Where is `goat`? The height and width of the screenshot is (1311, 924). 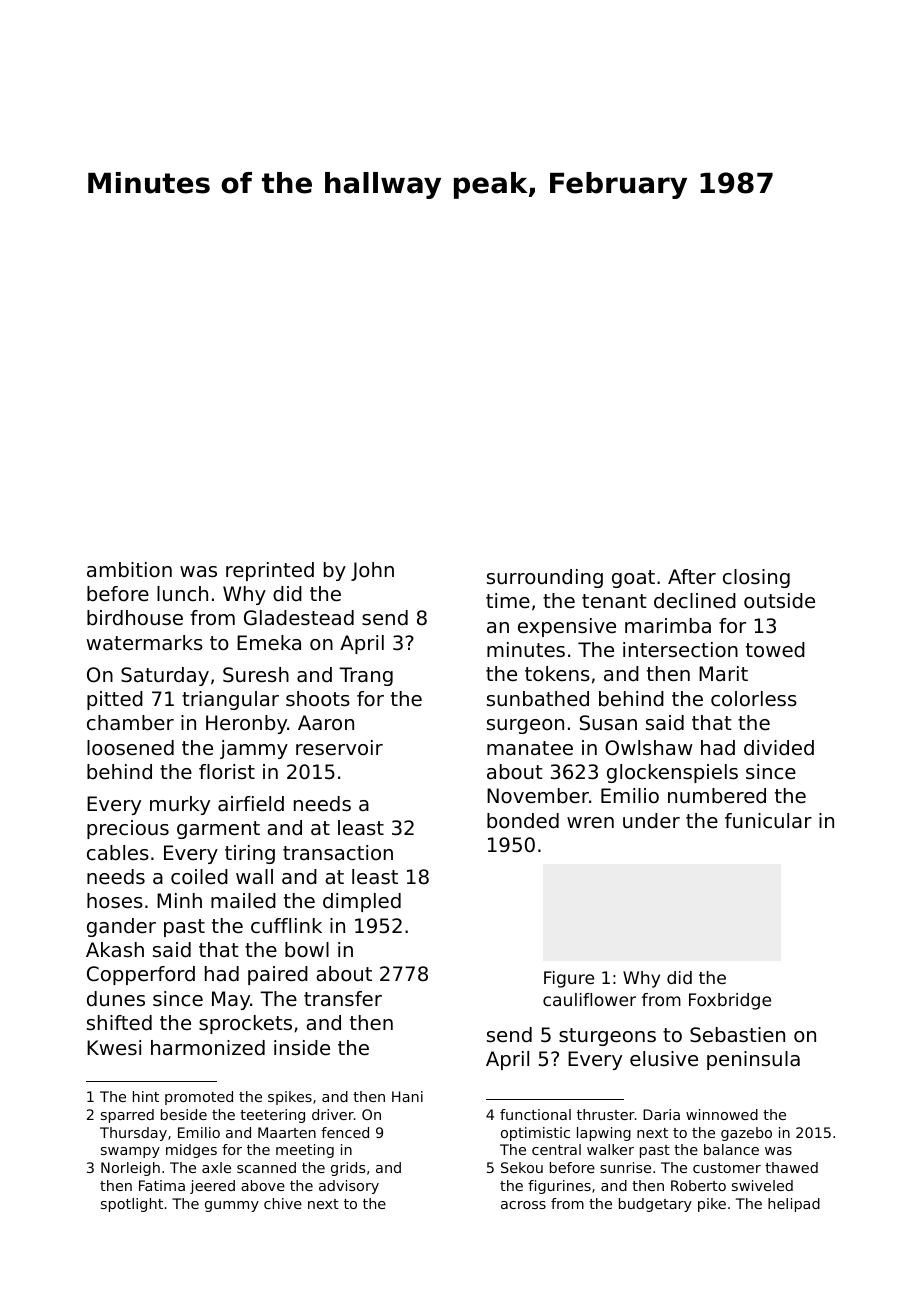 goat is located at coordinates (633, 579).
